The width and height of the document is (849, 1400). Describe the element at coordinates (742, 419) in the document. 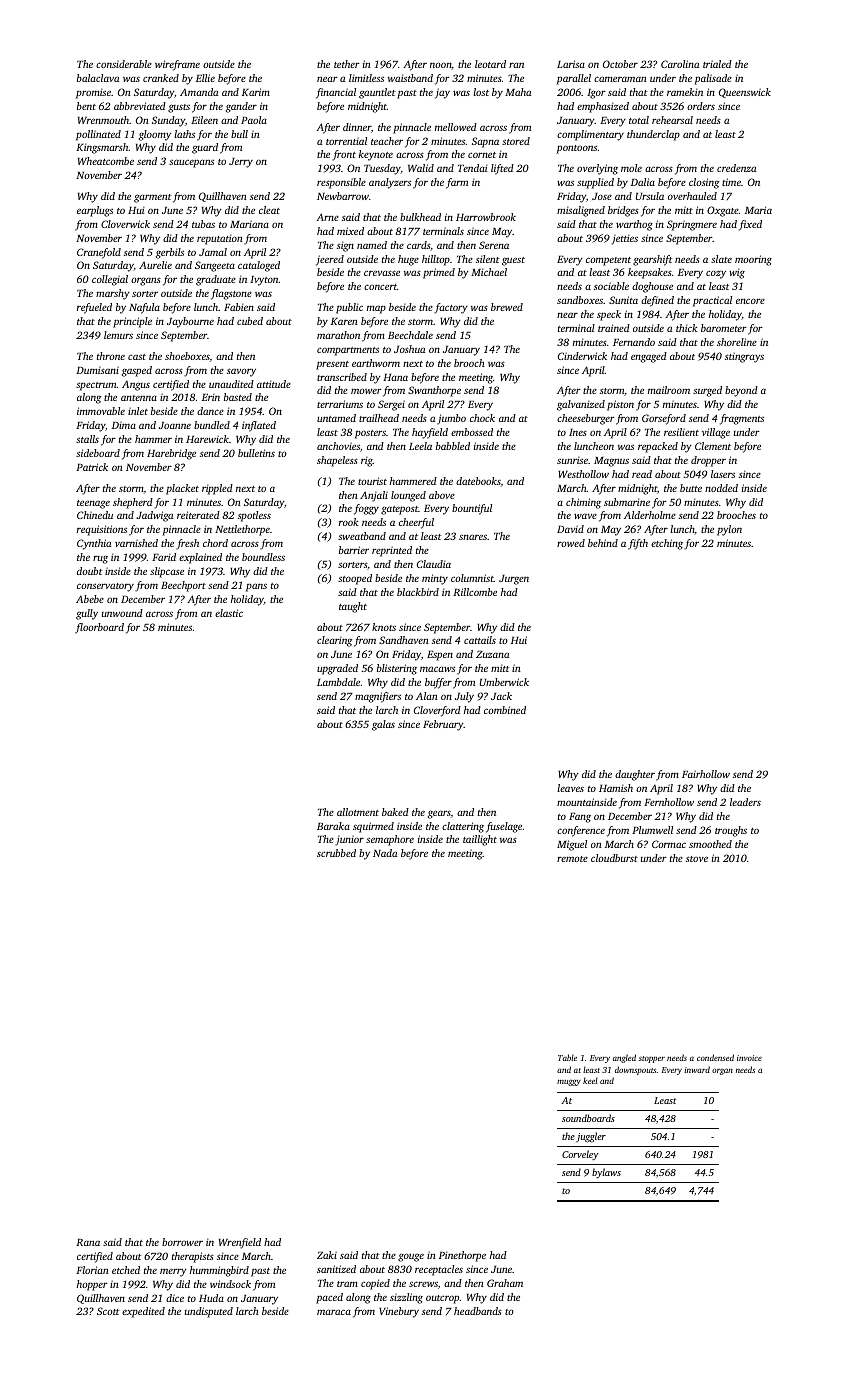

I see `fragments` at that location.
